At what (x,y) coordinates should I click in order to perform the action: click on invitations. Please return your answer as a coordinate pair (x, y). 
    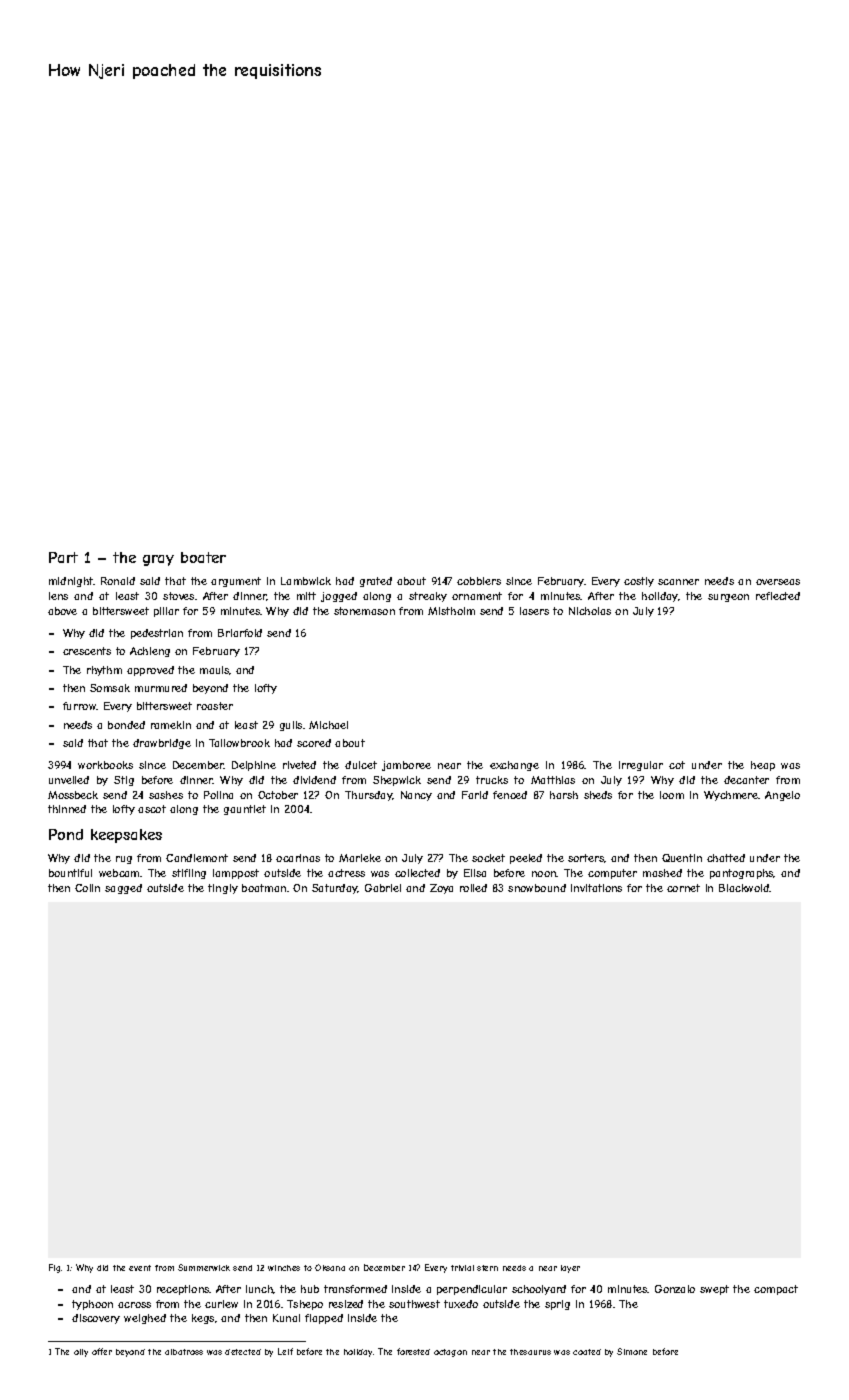
    Looking at the image, I should click on (596, 888).
